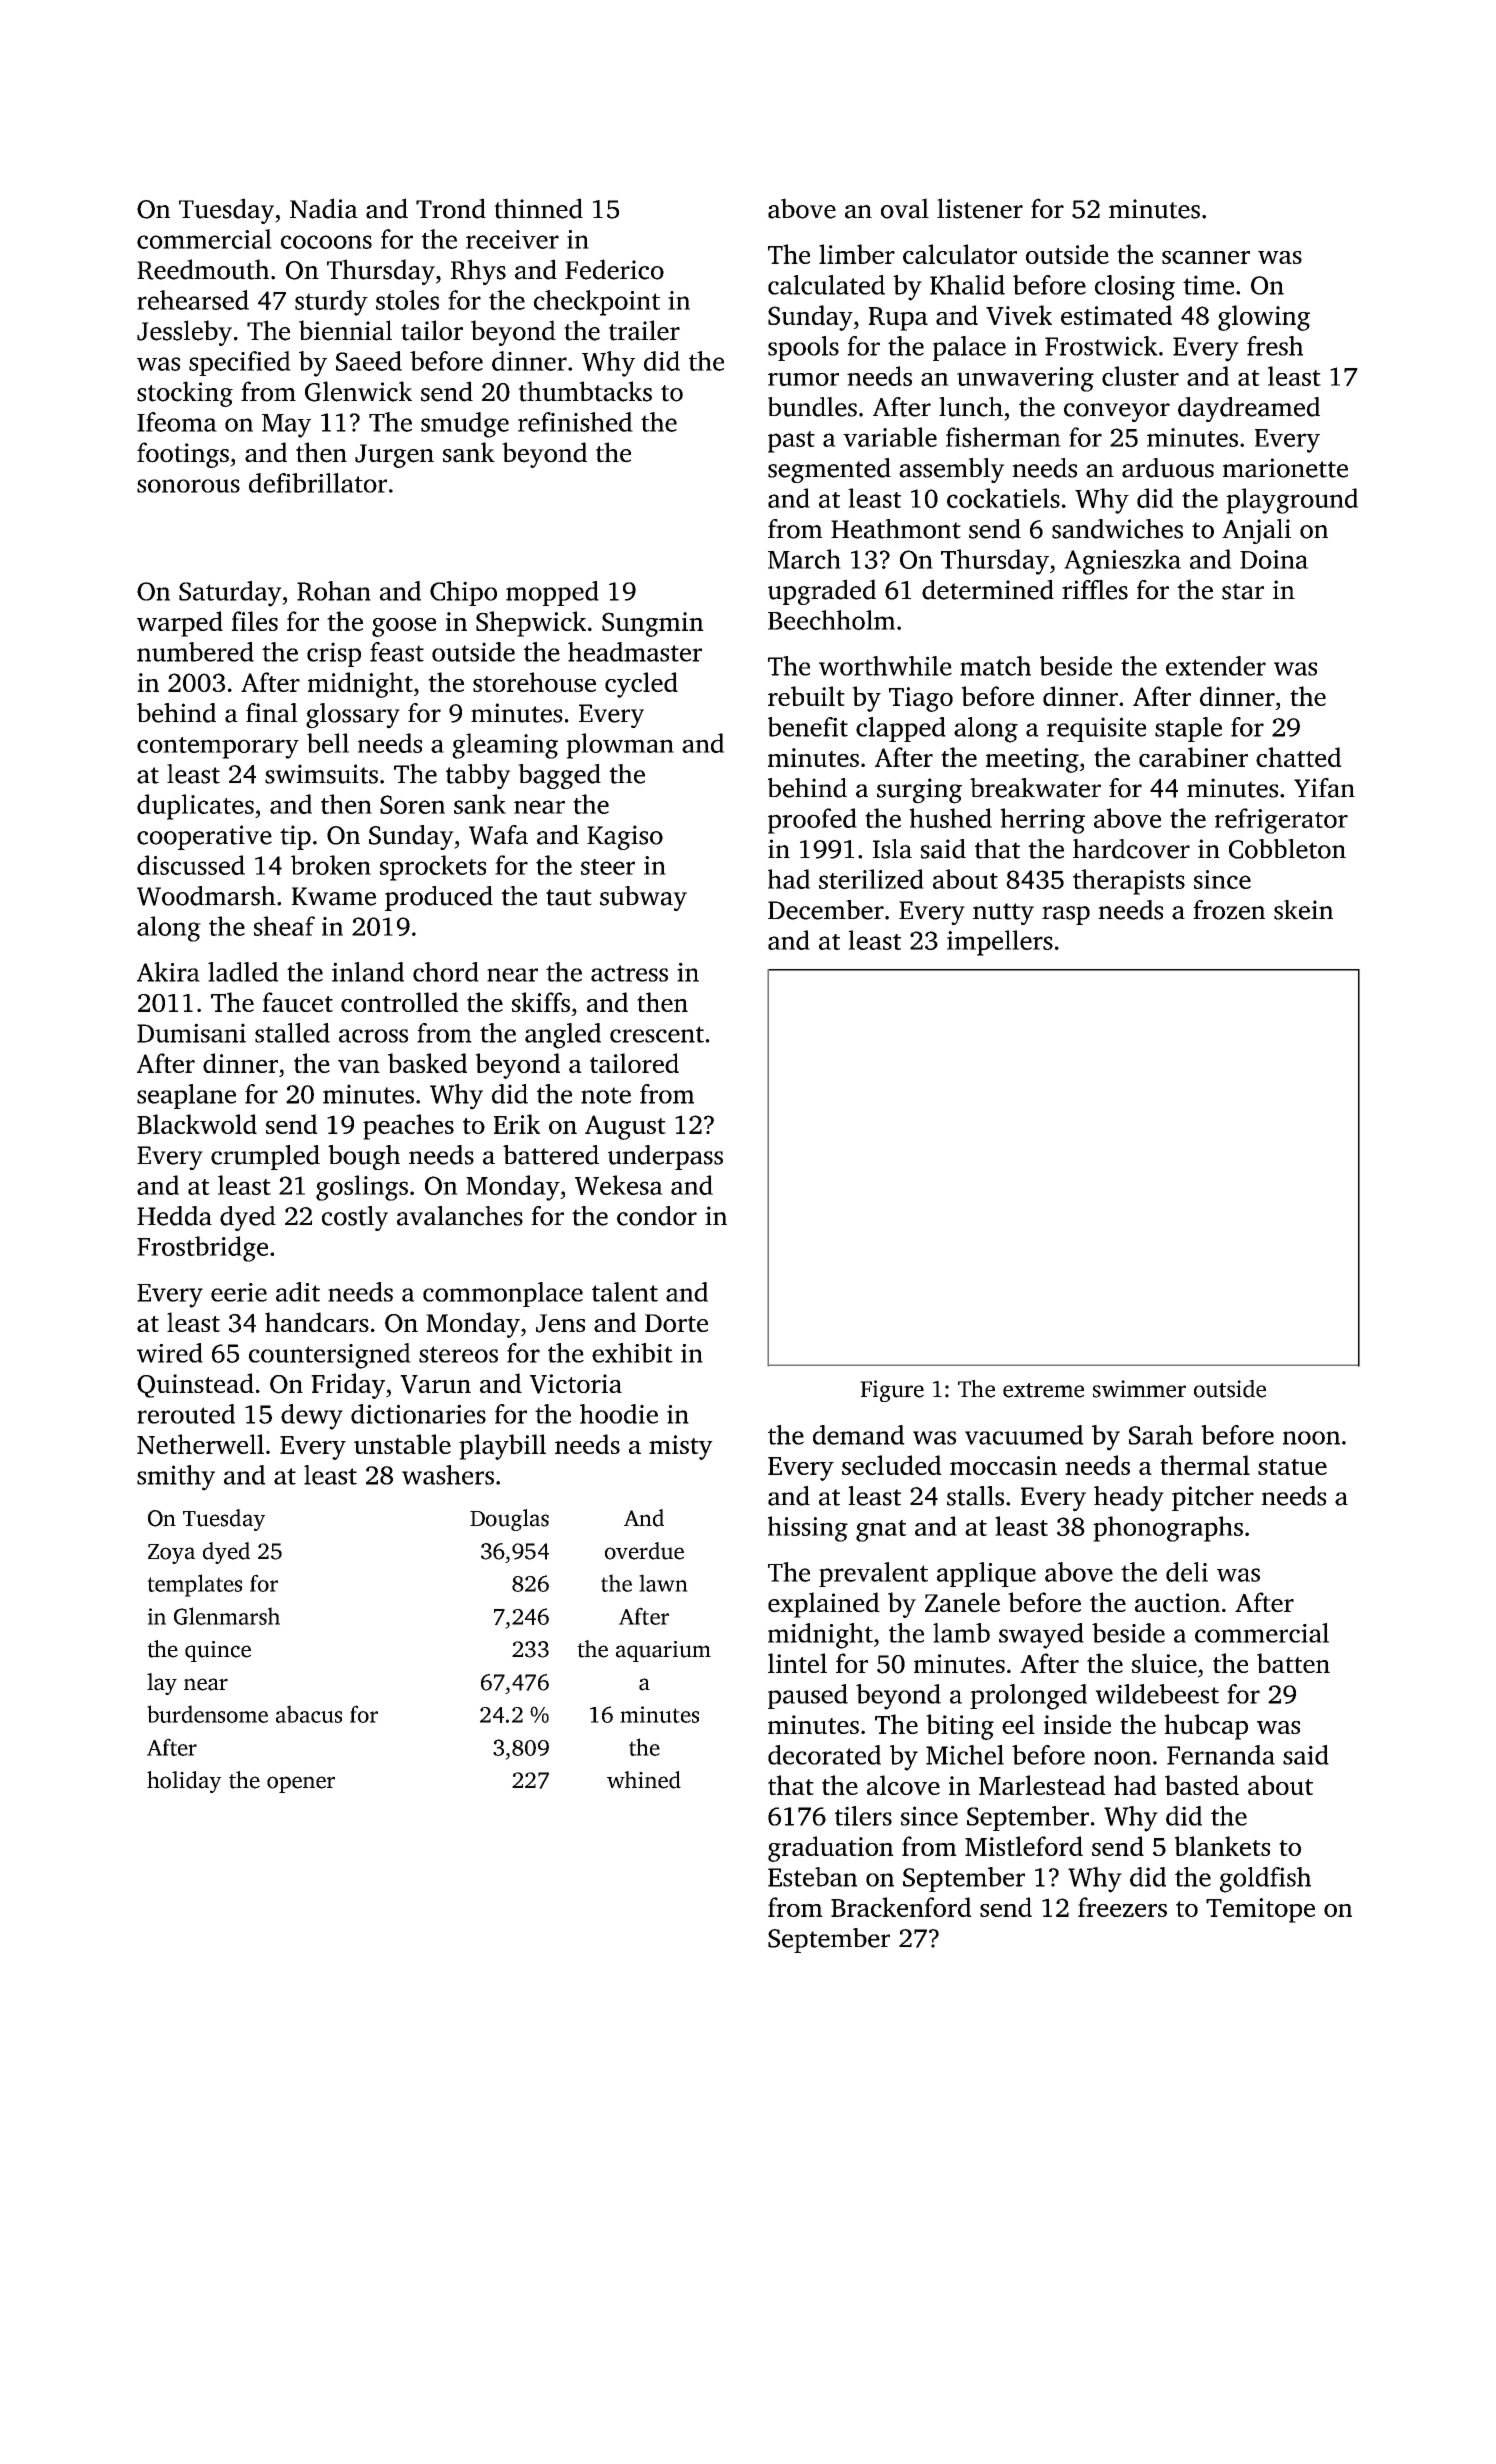 This image has width=1496, height=2464. Describe the element at coordinates (676, 1323) in the image. I see `Dorte` at that location.
